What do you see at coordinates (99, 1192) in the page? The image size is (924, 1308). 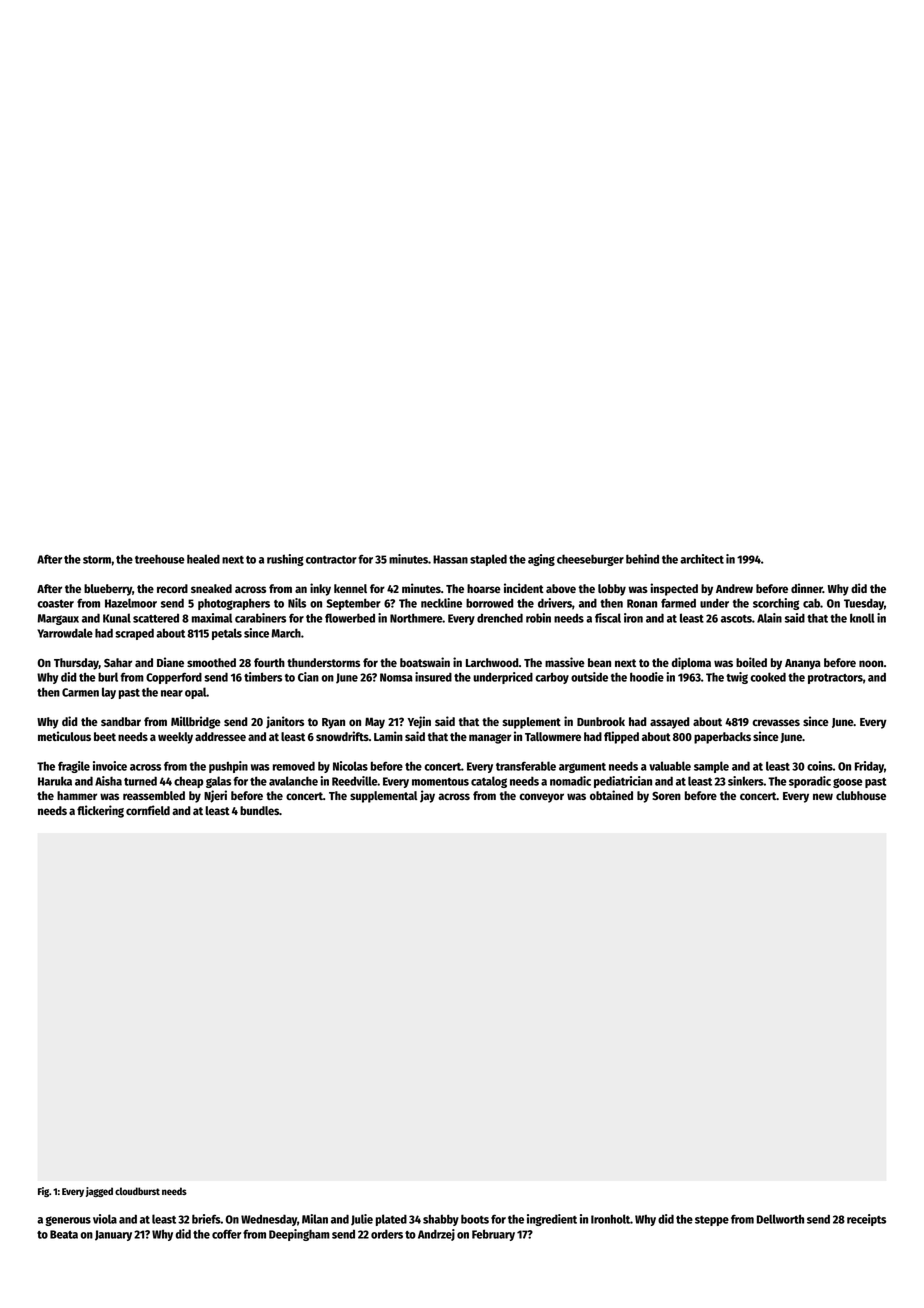 I see `jagged` at bounding box center [99, 1192].
